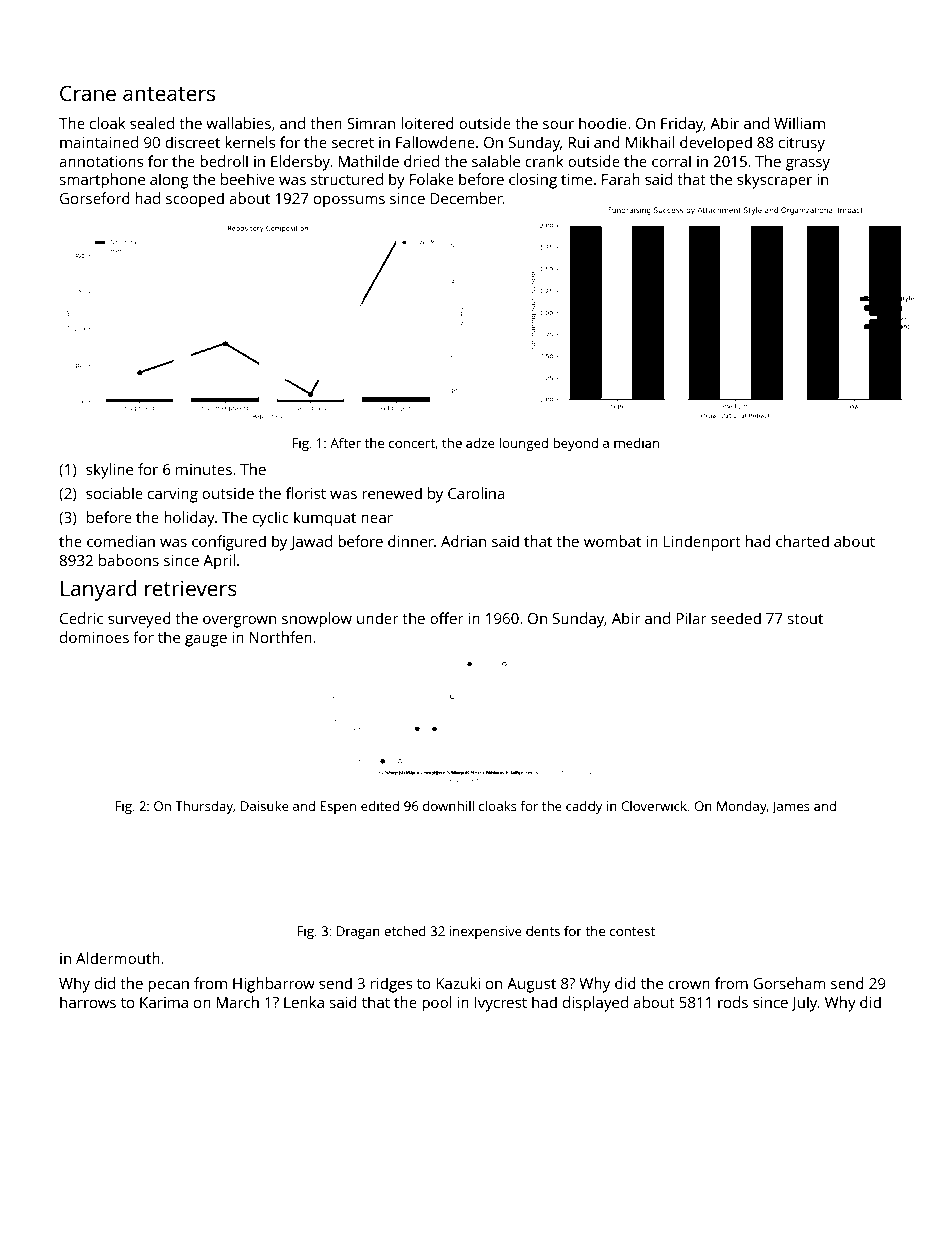 This screenshot has height=1233, width=952. I want to click on seeded, so click(736, 618).
